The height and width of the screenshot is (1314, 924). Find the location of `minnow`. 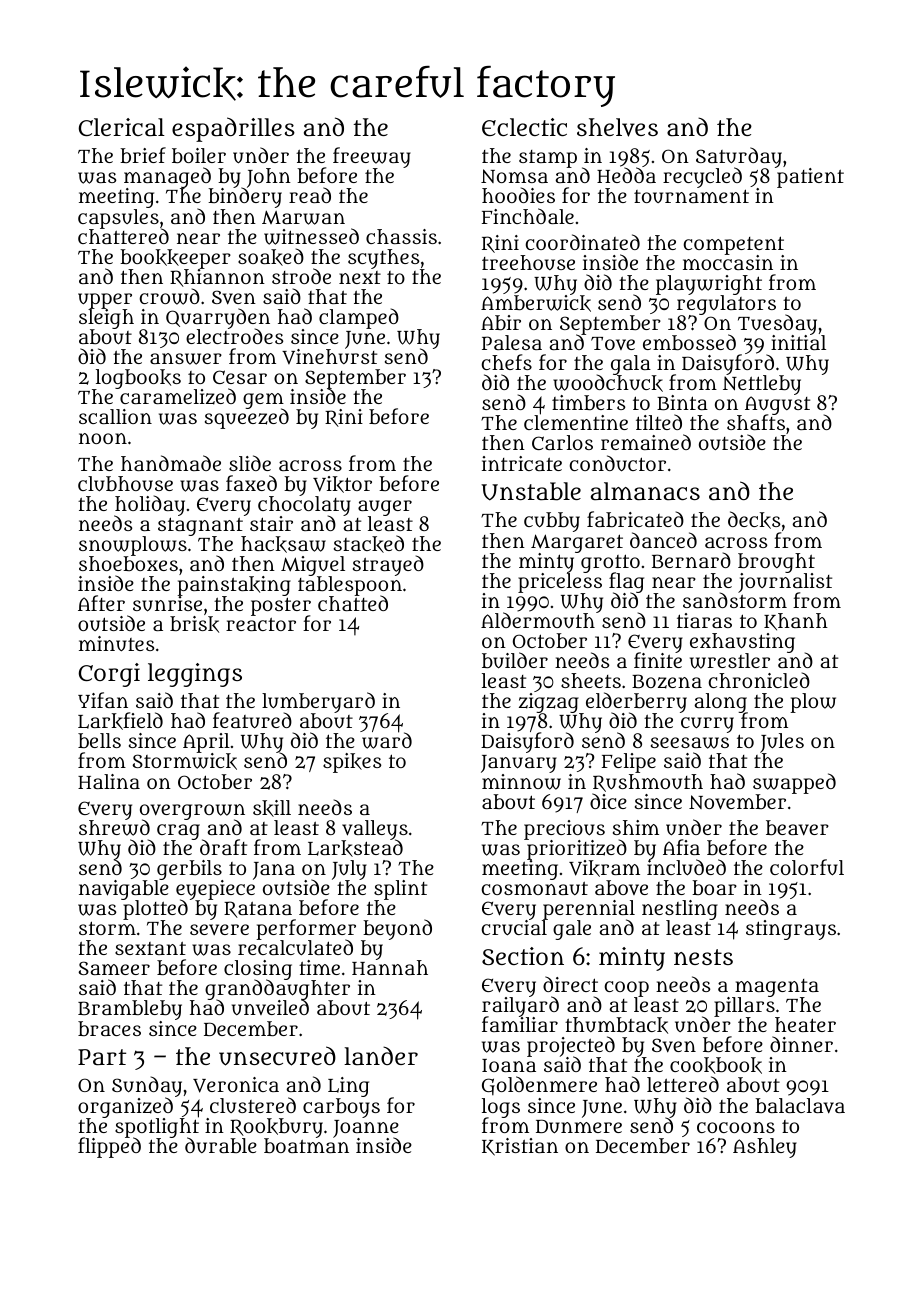

minnow is located at coordinates (521, 782).
